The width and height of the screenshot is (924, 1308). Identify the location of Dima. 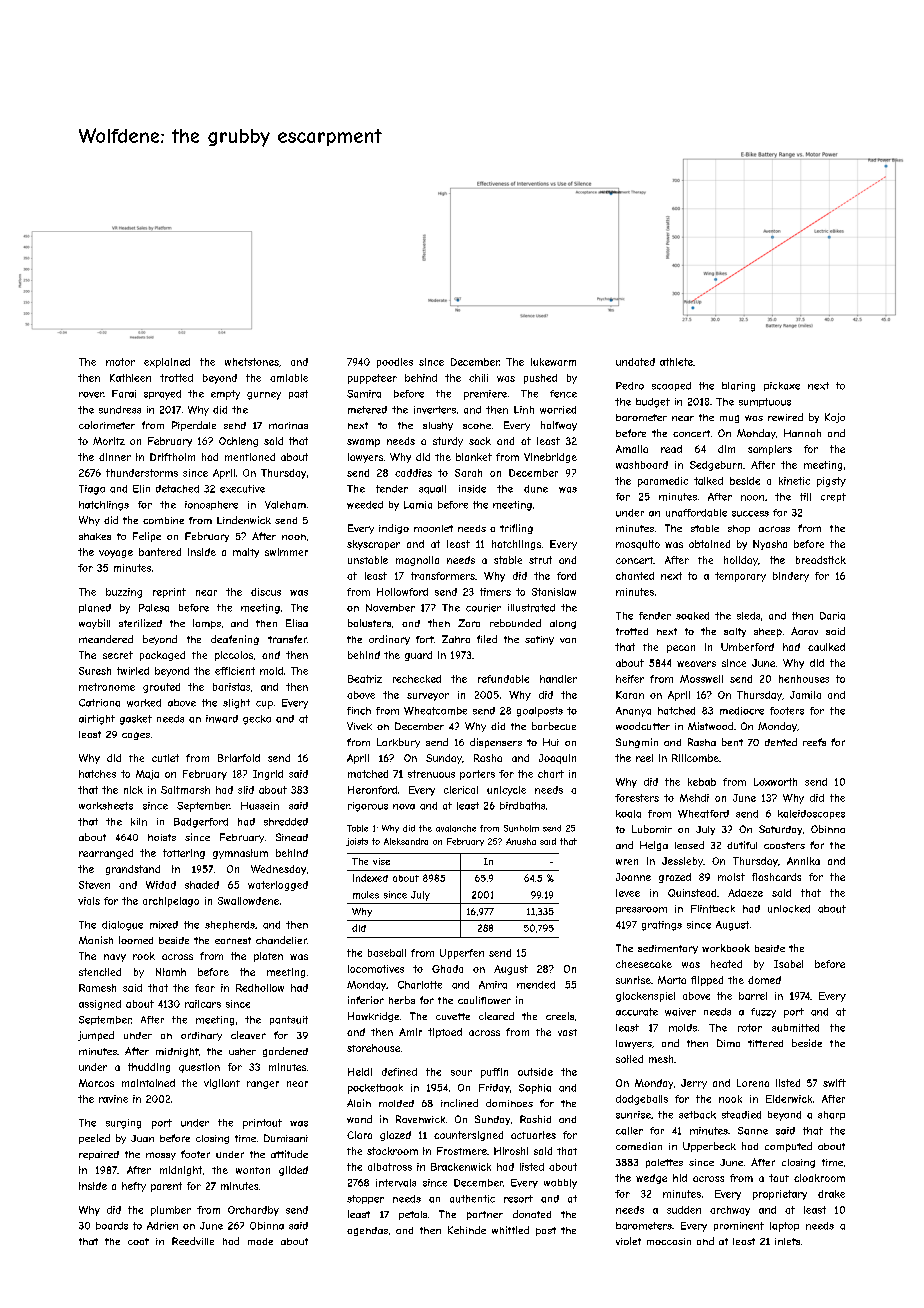
(728, 1043).
